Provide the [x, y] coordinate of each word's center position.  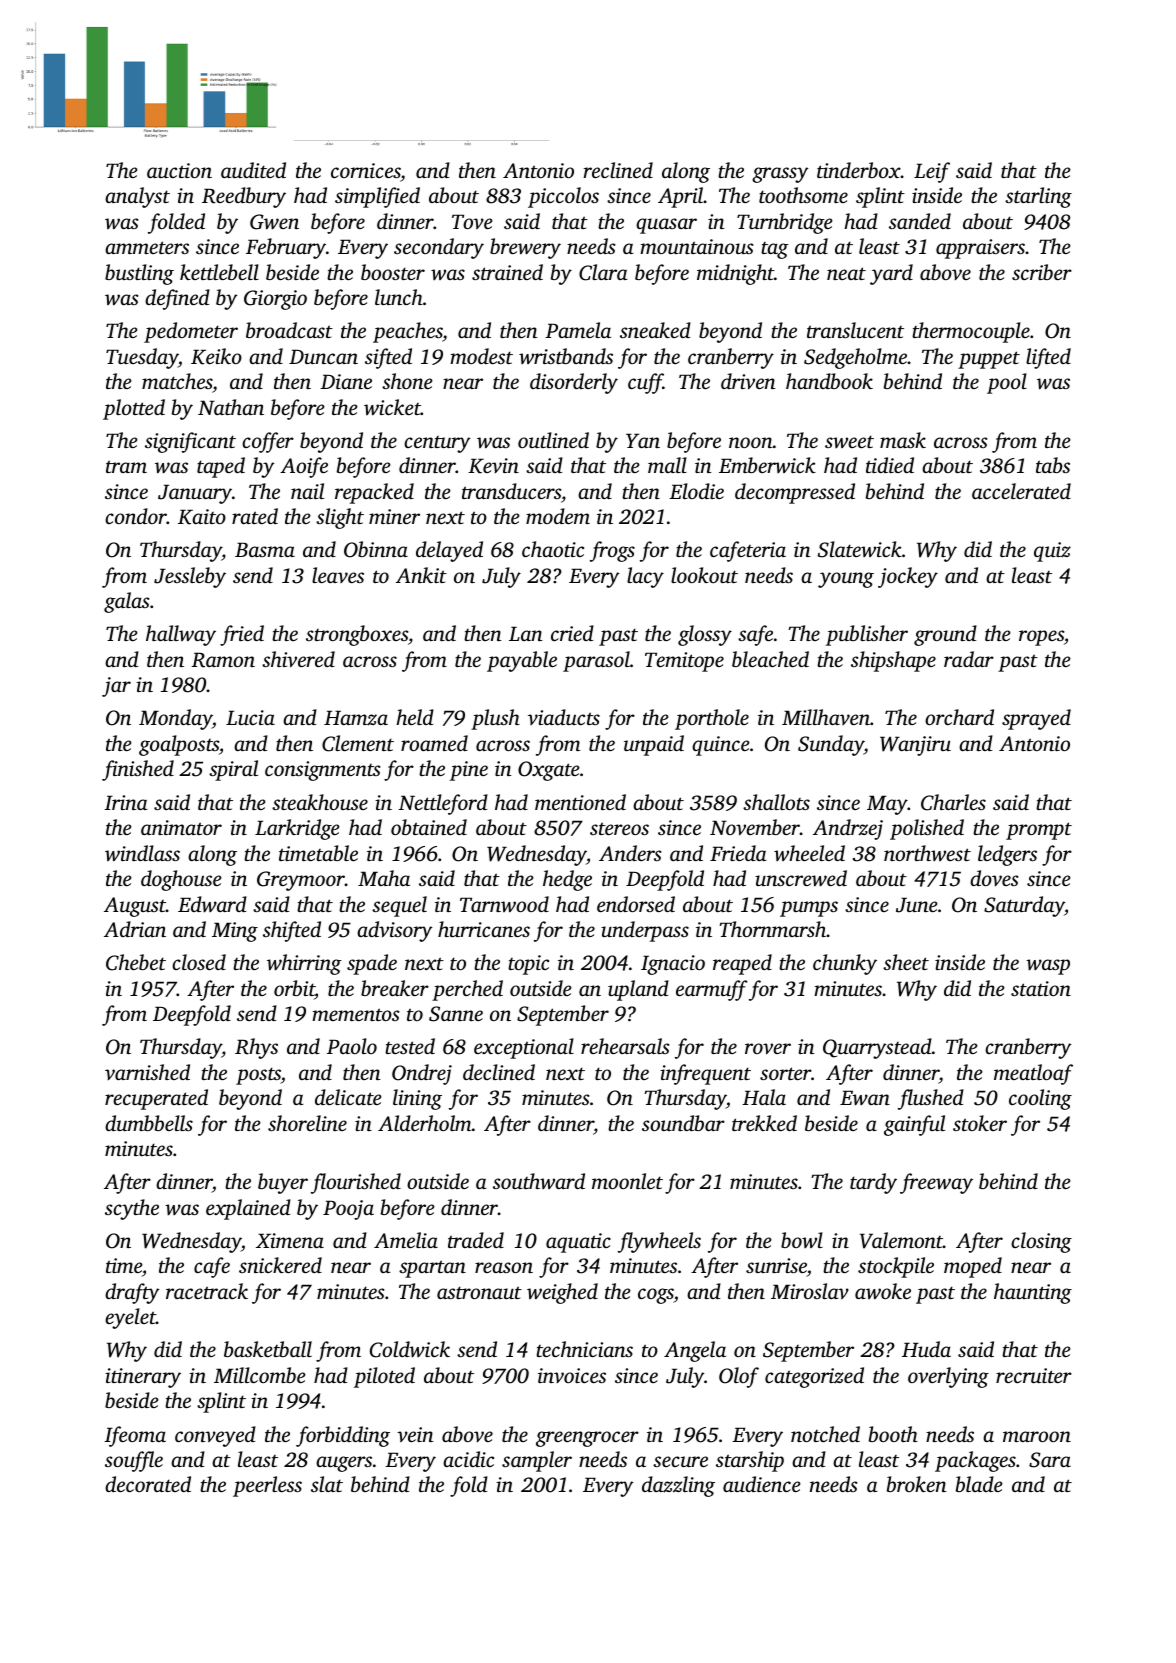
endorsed [636, 904]
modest [481, 356]
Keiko [216, 356]
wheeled [809, 853]
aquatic [578, 1243]
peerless [267, 1486]
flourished [356, 1183]
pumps [809, 909]
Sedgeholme [855, 358]
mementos [356, 1014]
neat [846, 273]
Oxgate [549, 771]
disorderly [574, 383]
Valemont [901, 1240]
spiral [233, 770]
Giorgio [275, 300]
